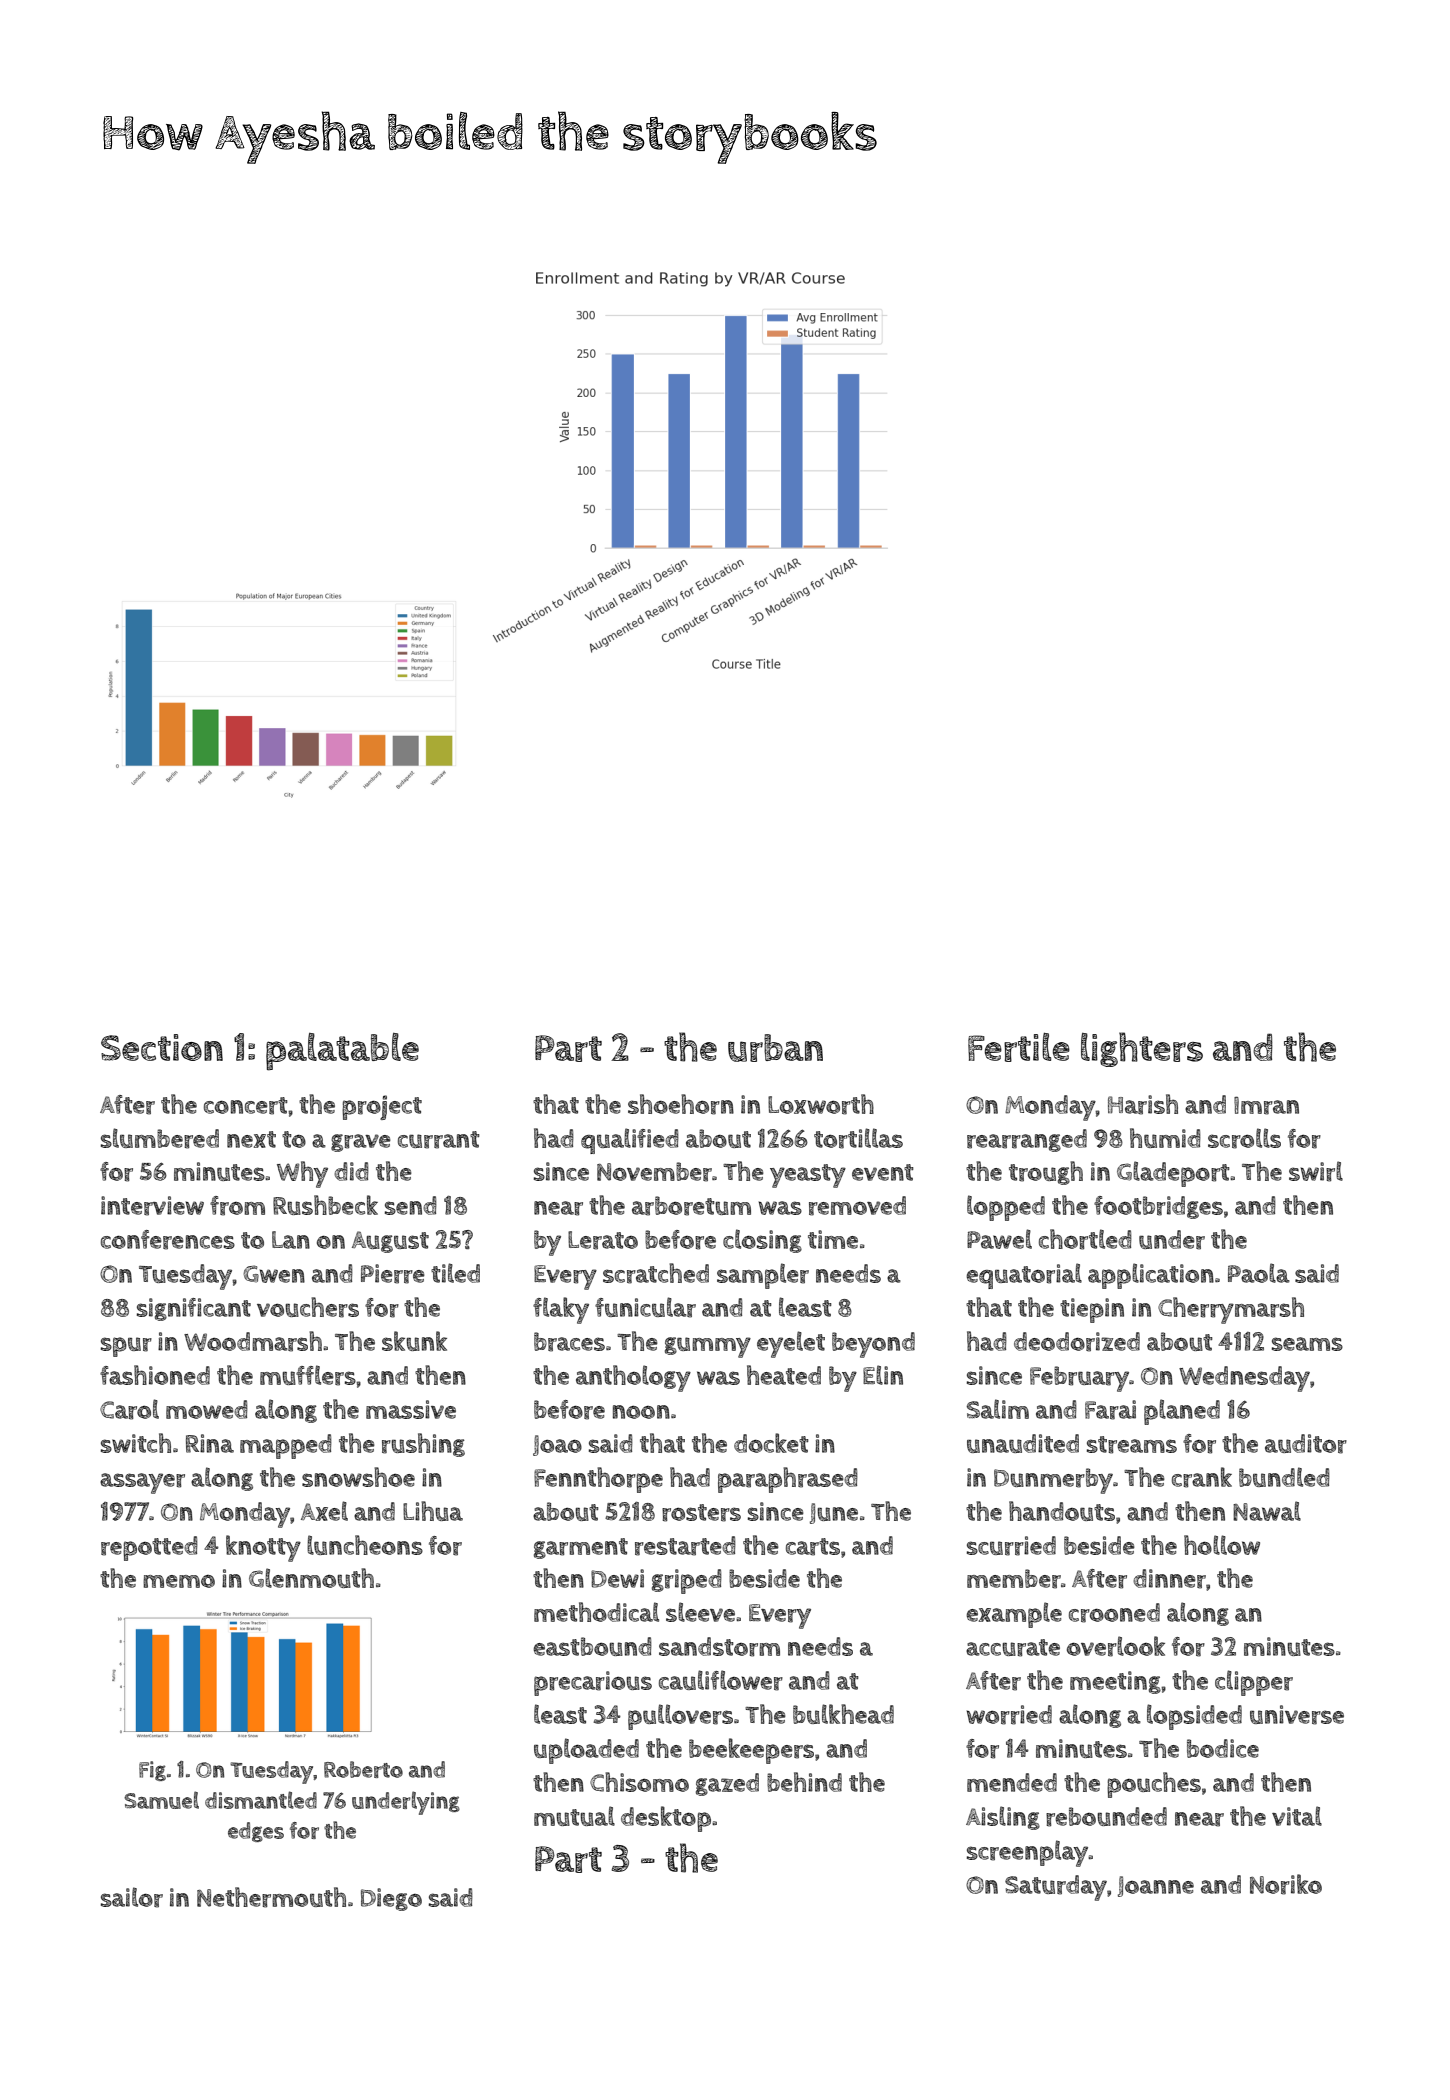 This image has height=2100, width=1450. What do you see at coordinates (1316, 1171) in the image?
I see `swirl` at bounding box center [1316, 1171].
